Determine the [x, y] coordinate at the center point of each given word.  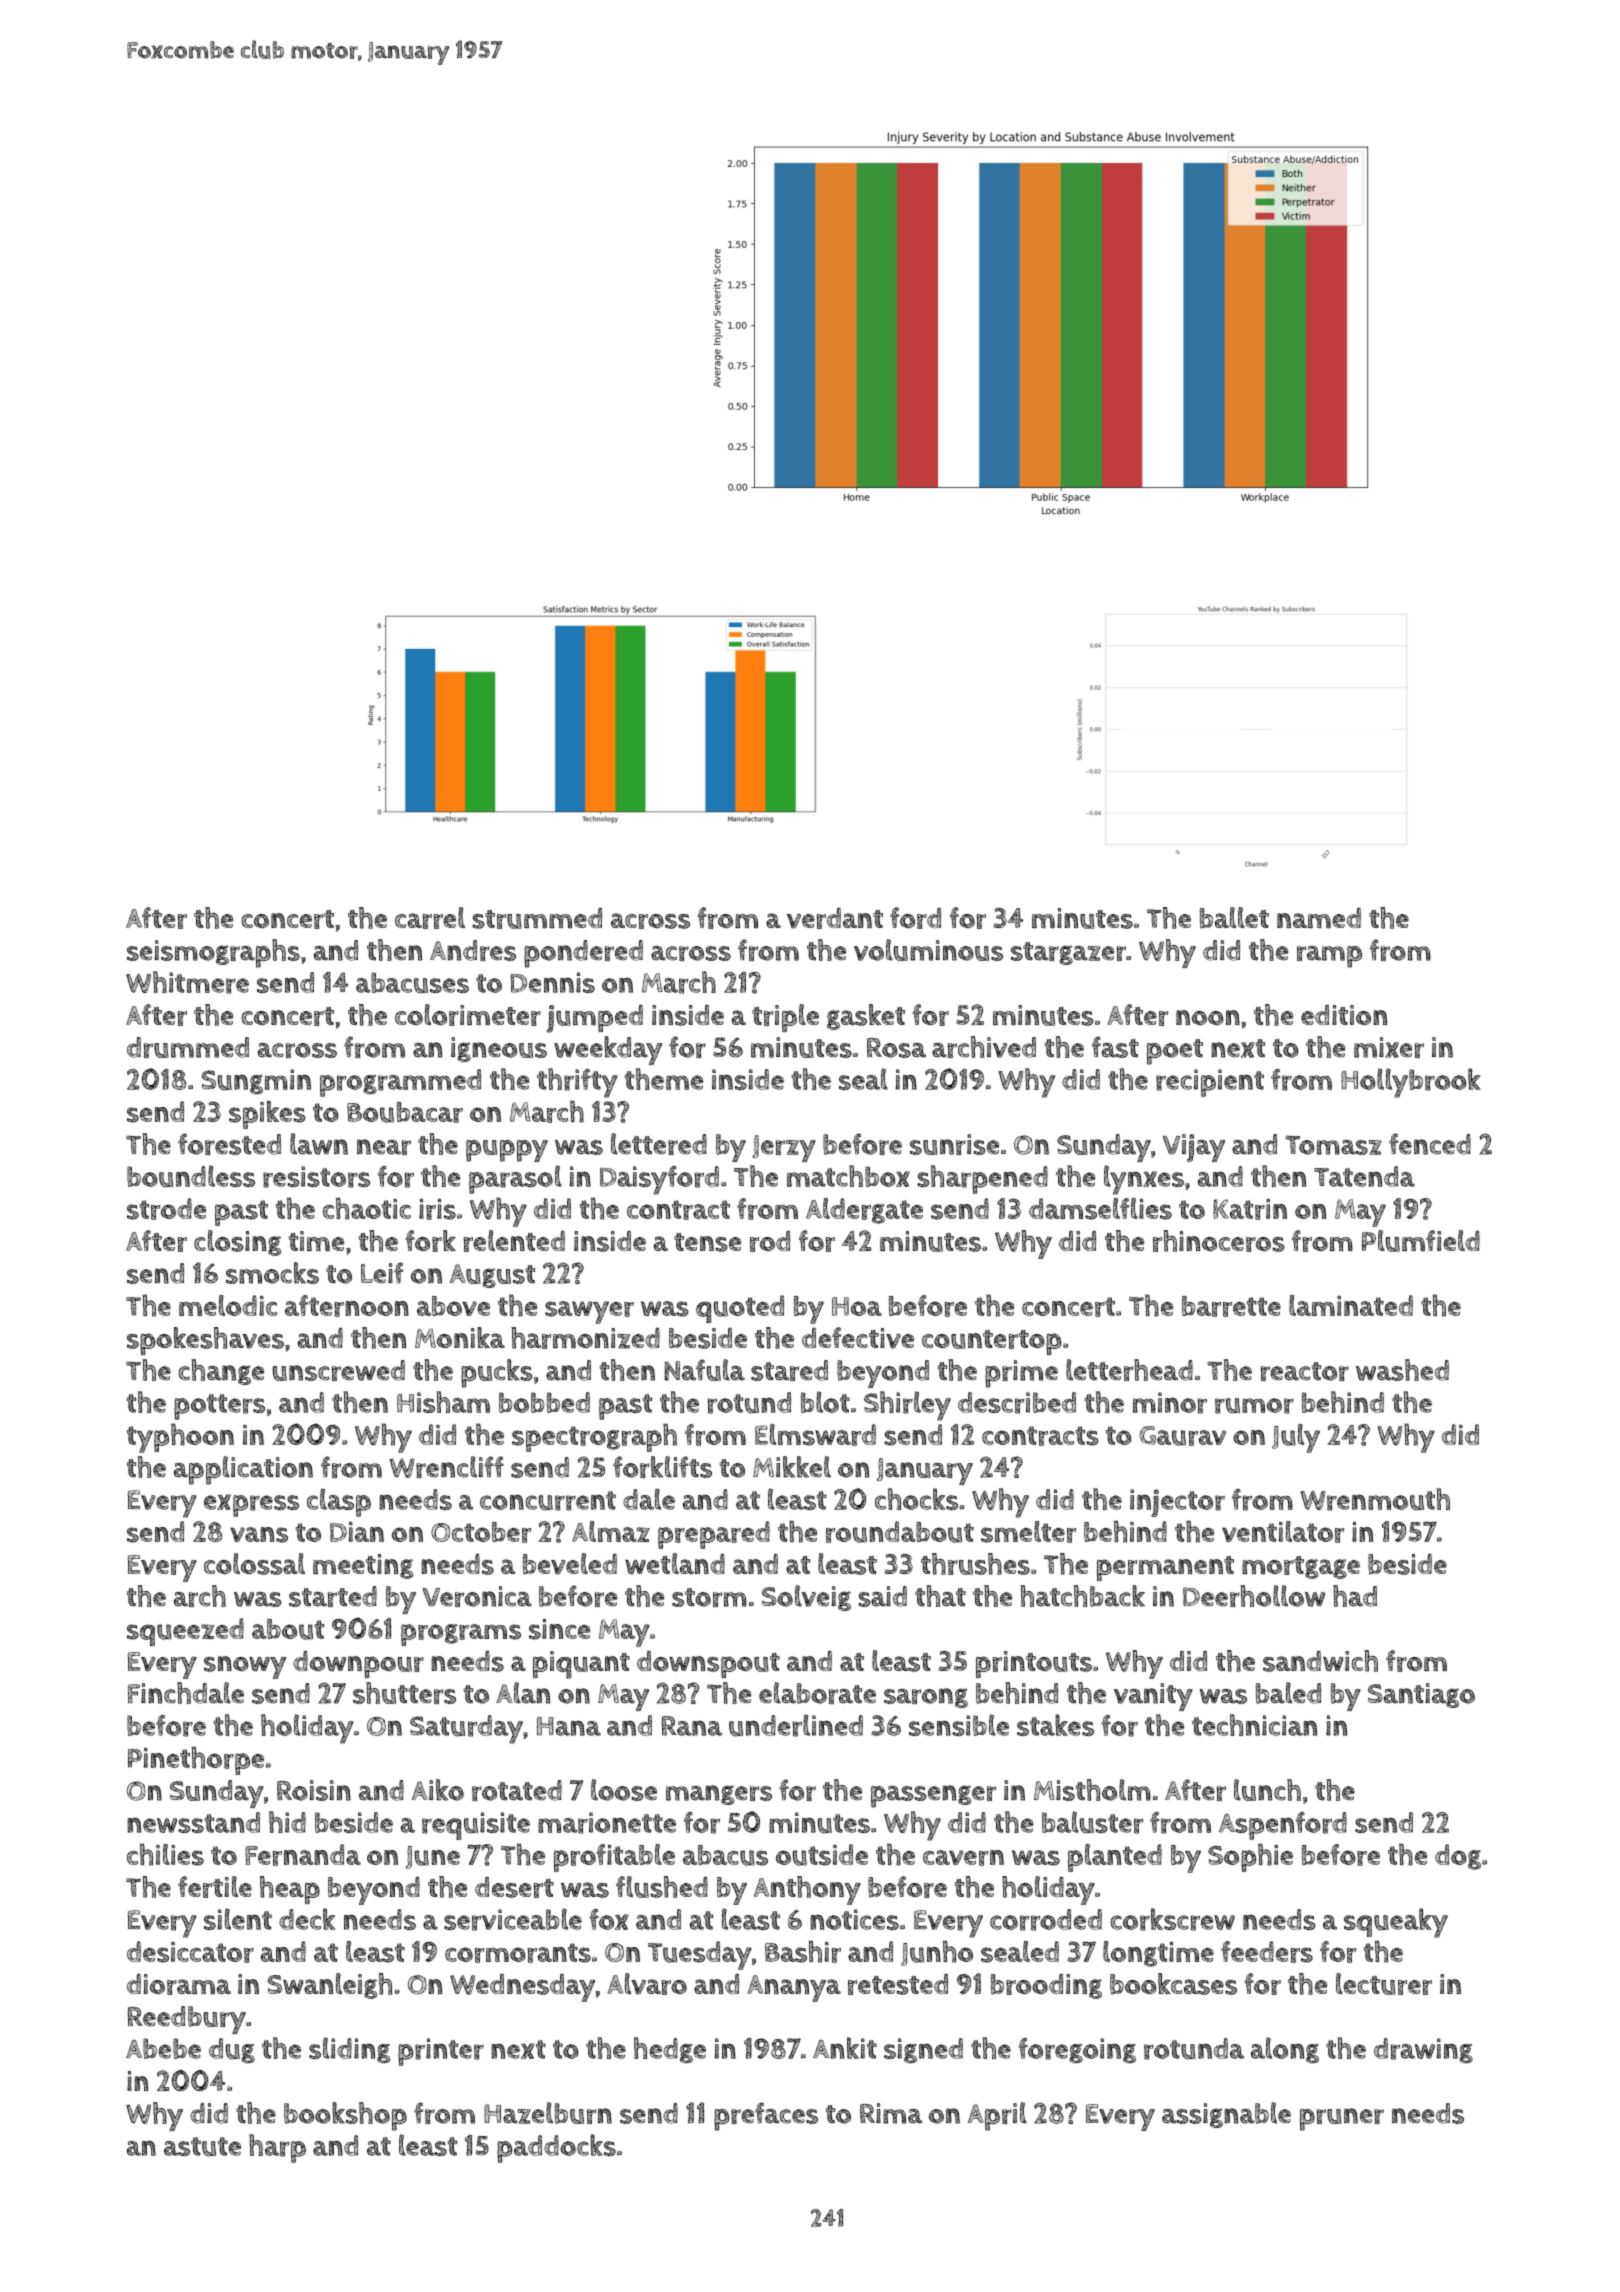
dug [232, 2050]
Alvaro [647, 1984]
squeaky [1396, 1923]
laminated [1351, 1305]
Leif [382, 1273]
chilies [165, 1854]
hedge [670, 2050]
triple [785, 1018]
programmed [400, 1083]
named [1319, 918]
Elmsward [815, 1435]
